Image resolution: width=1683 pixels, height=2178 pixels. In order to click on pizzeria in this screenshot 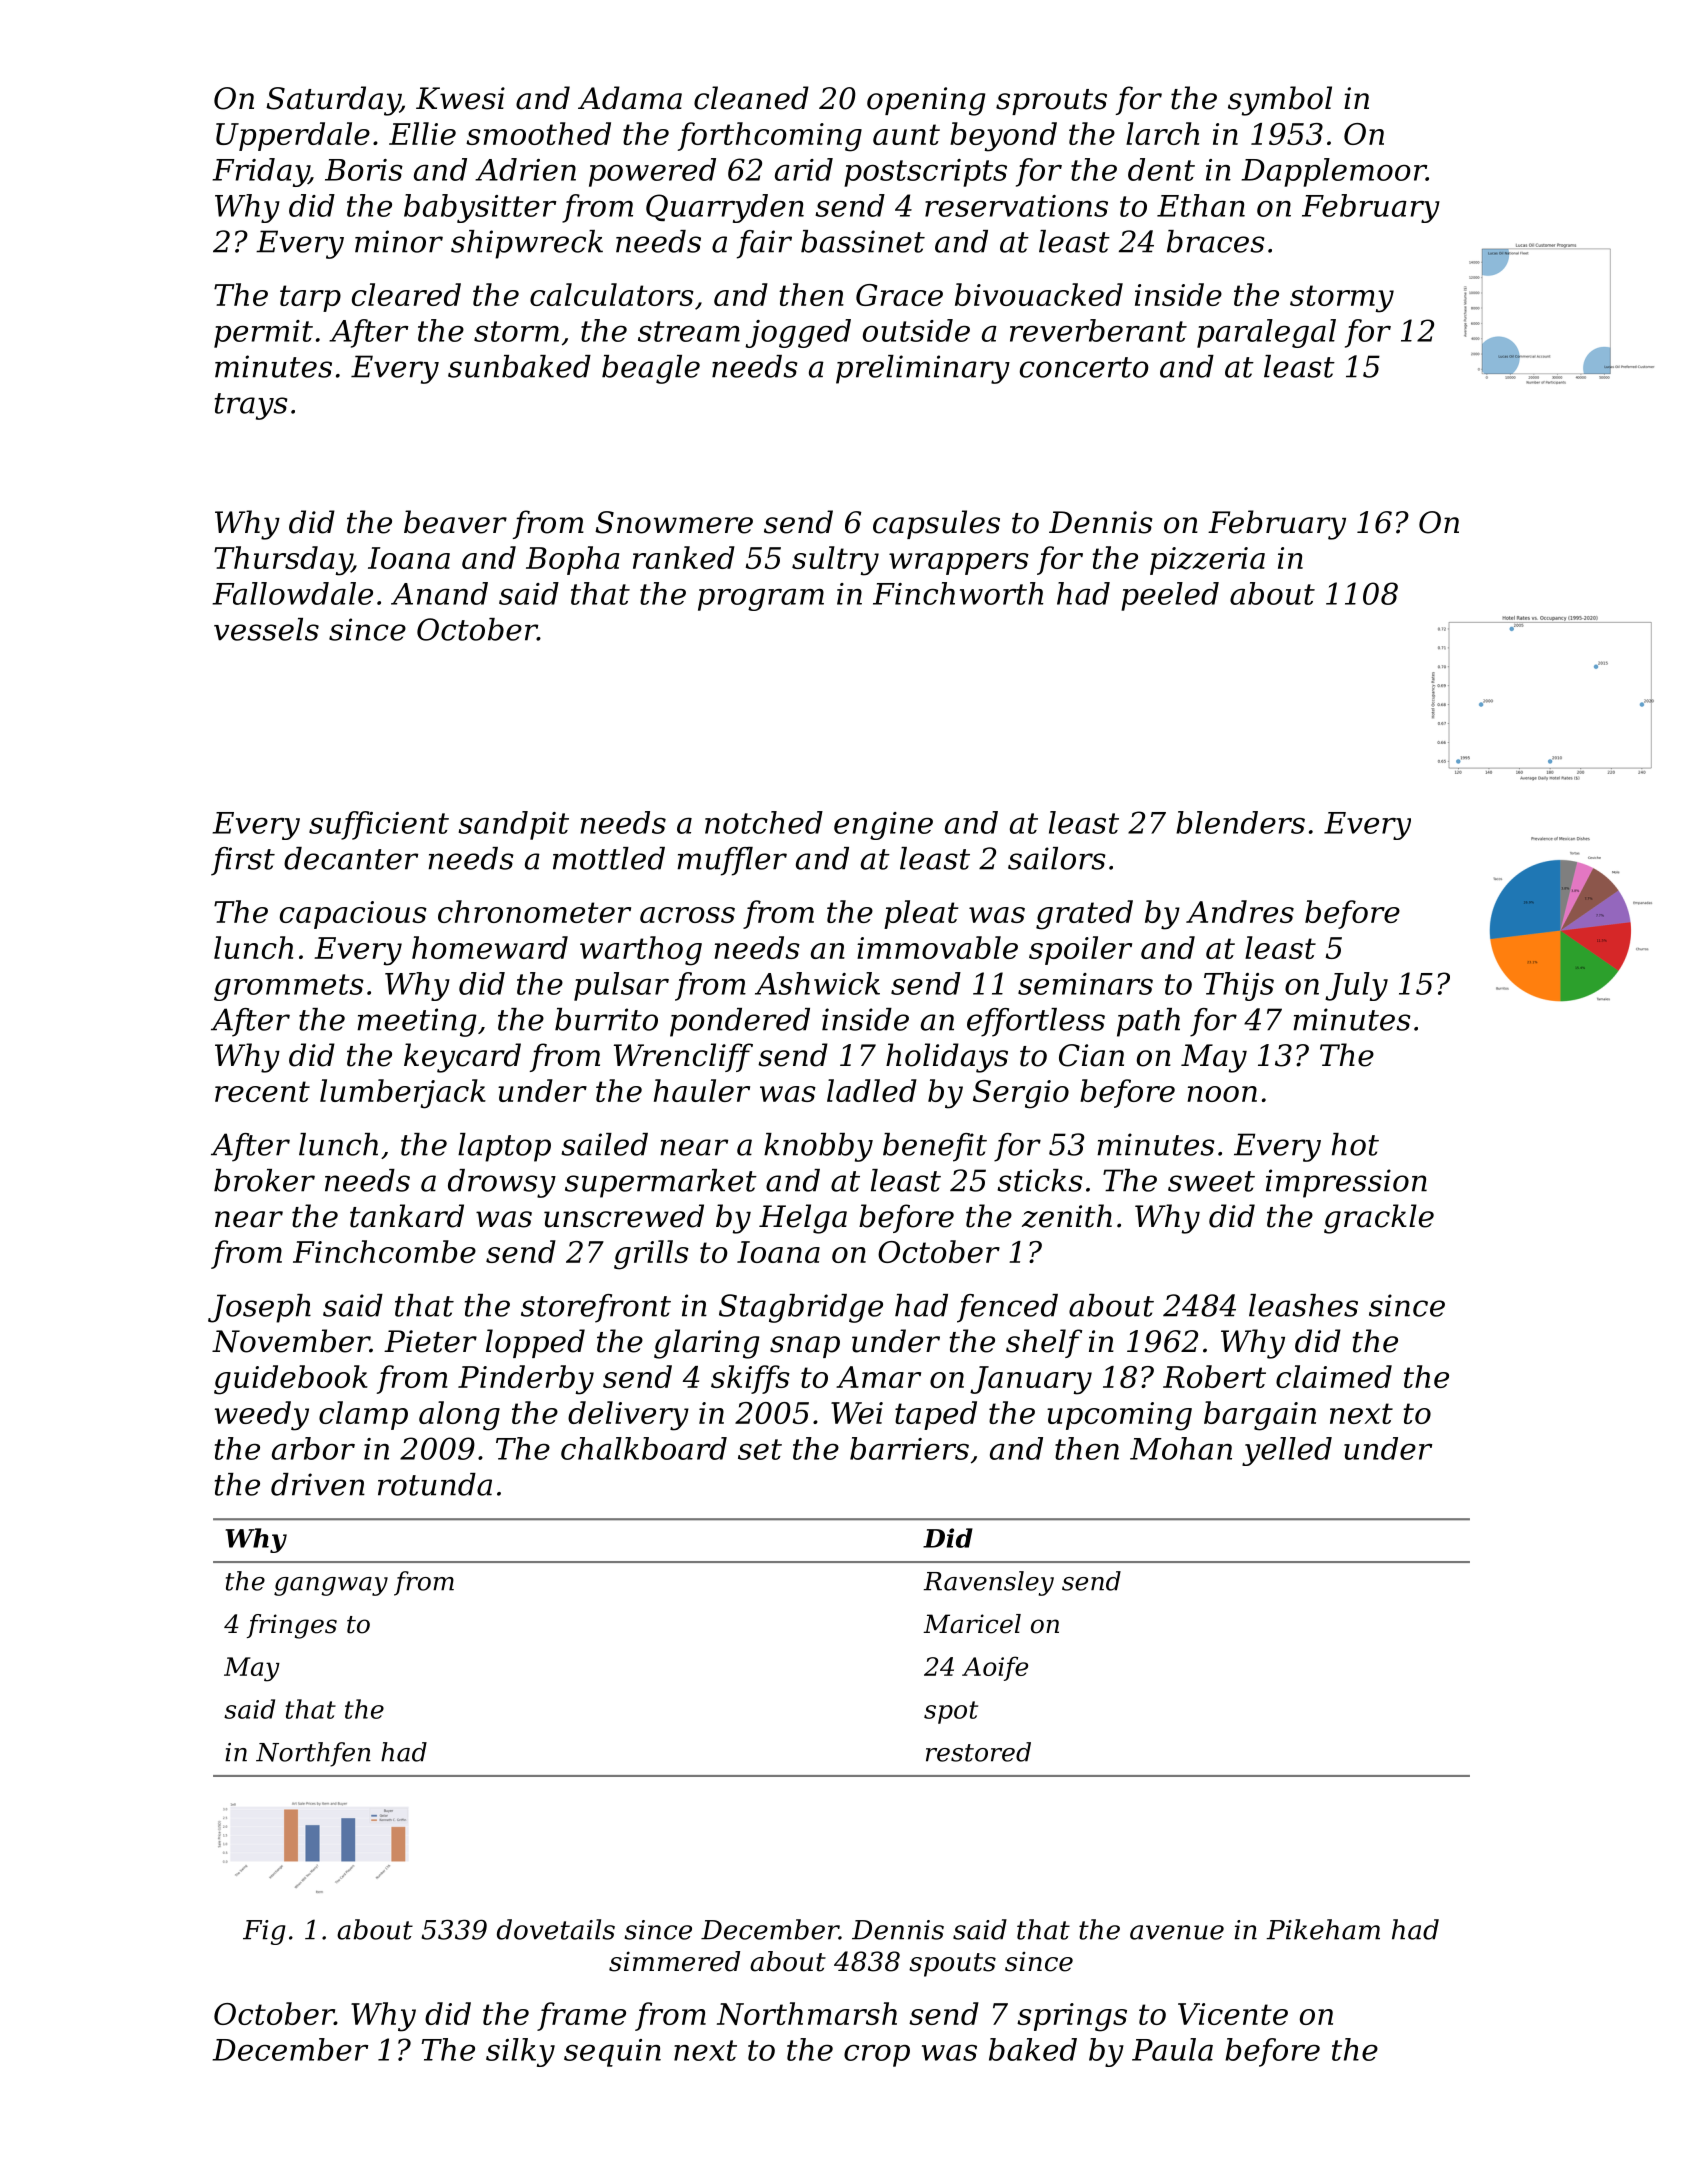, I will do `click(1207, 561)`.
